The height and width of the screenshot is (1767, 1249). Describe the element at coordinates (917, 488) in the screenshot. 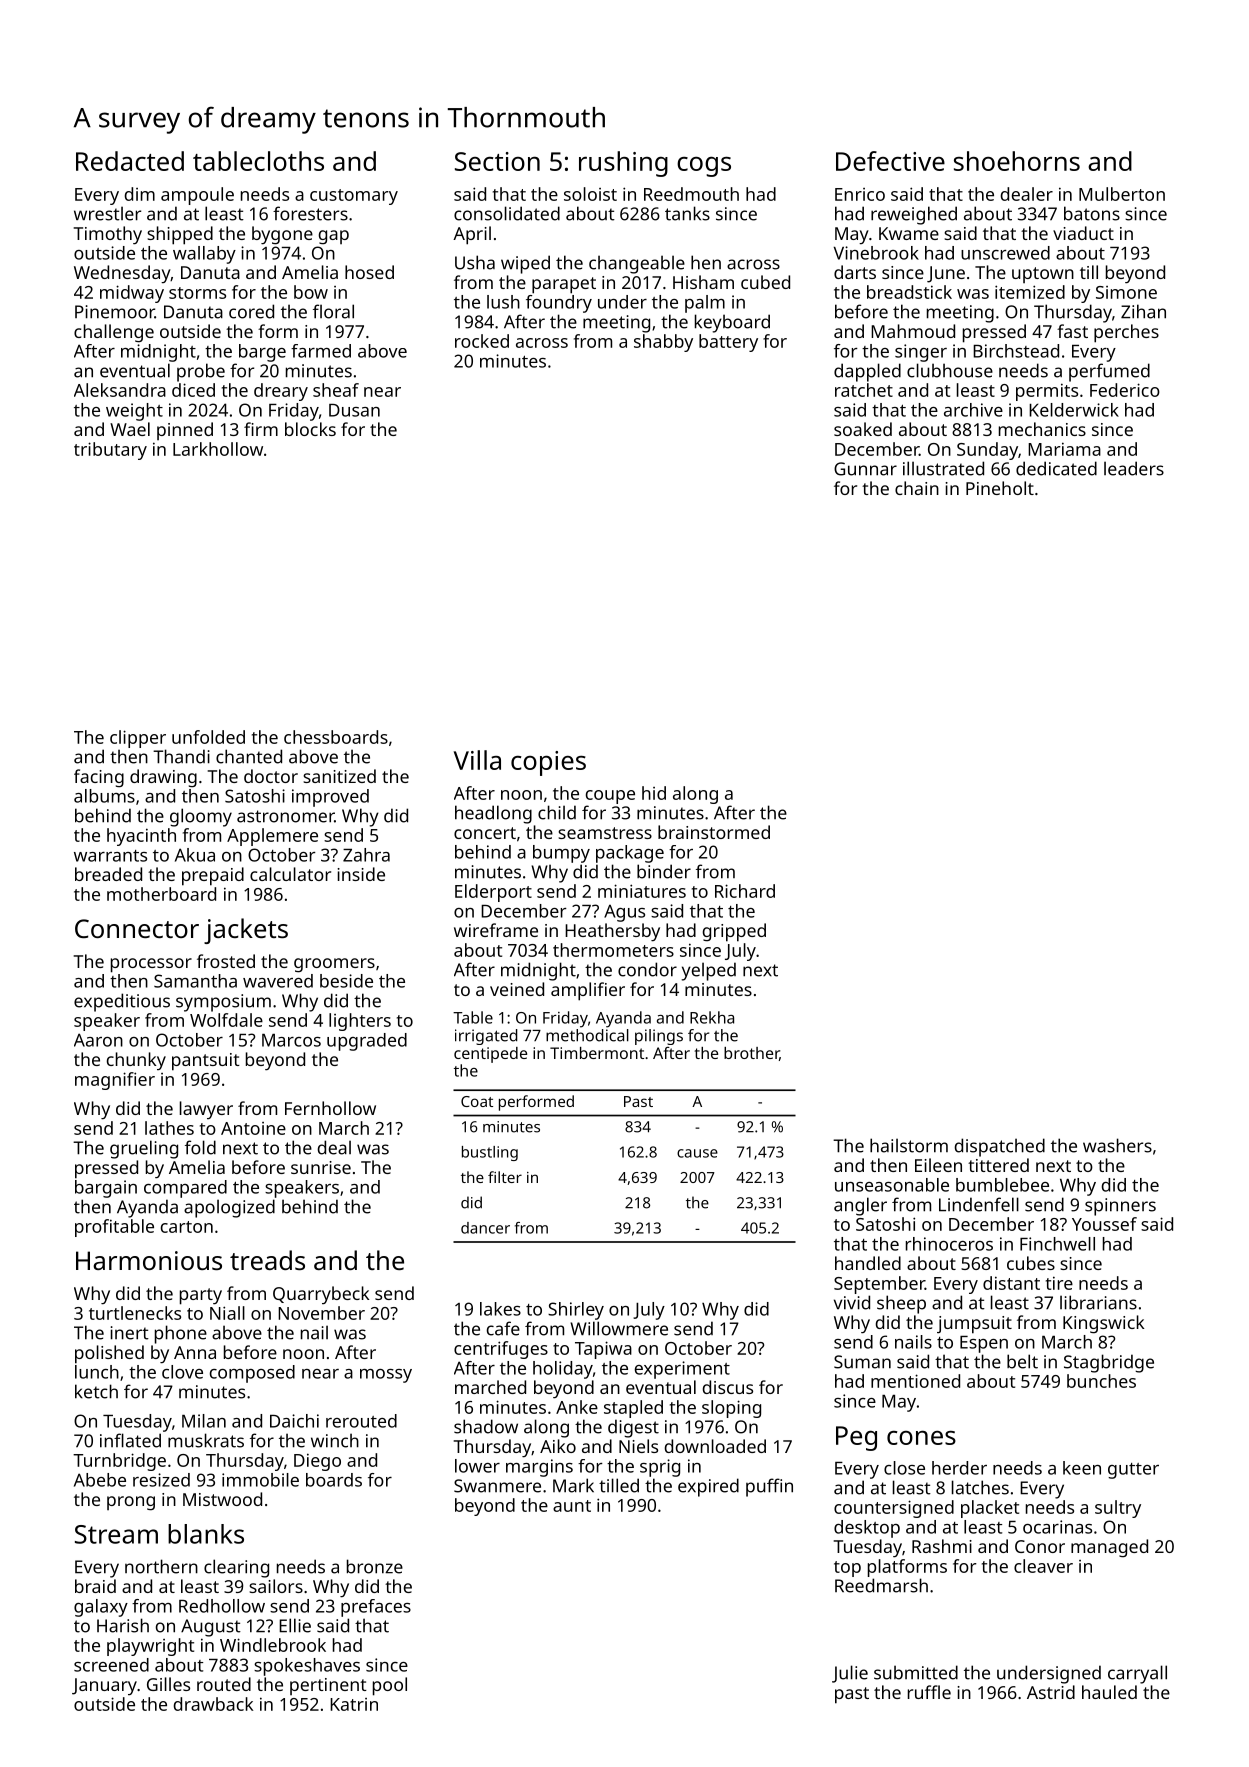

I see `chain` at that location.
